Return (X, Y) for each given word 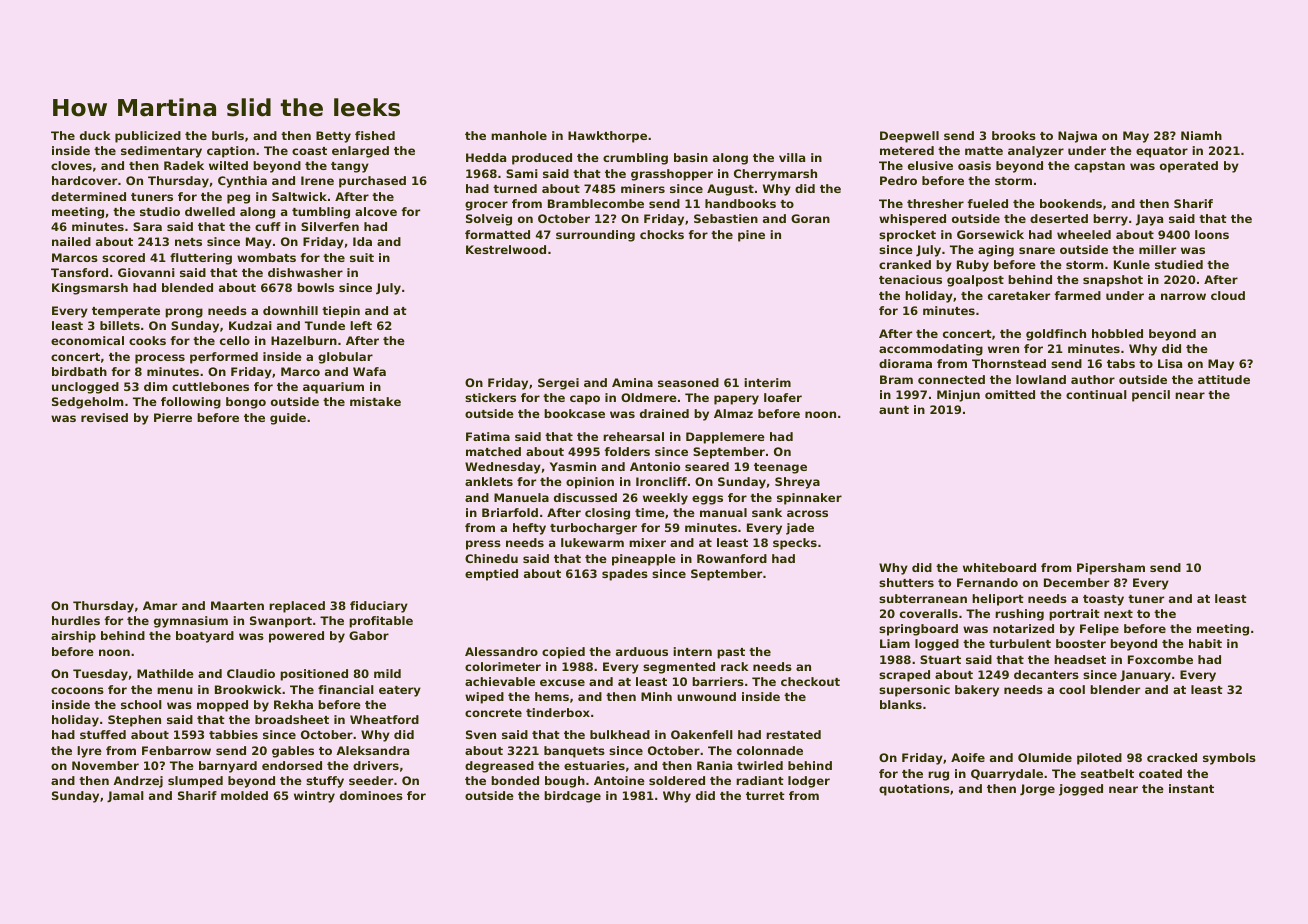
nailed (71, 241)
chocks (662, 234)
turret (765, 796)
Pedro (898, 180)
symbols (1229, 759)
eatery (400, 691)
